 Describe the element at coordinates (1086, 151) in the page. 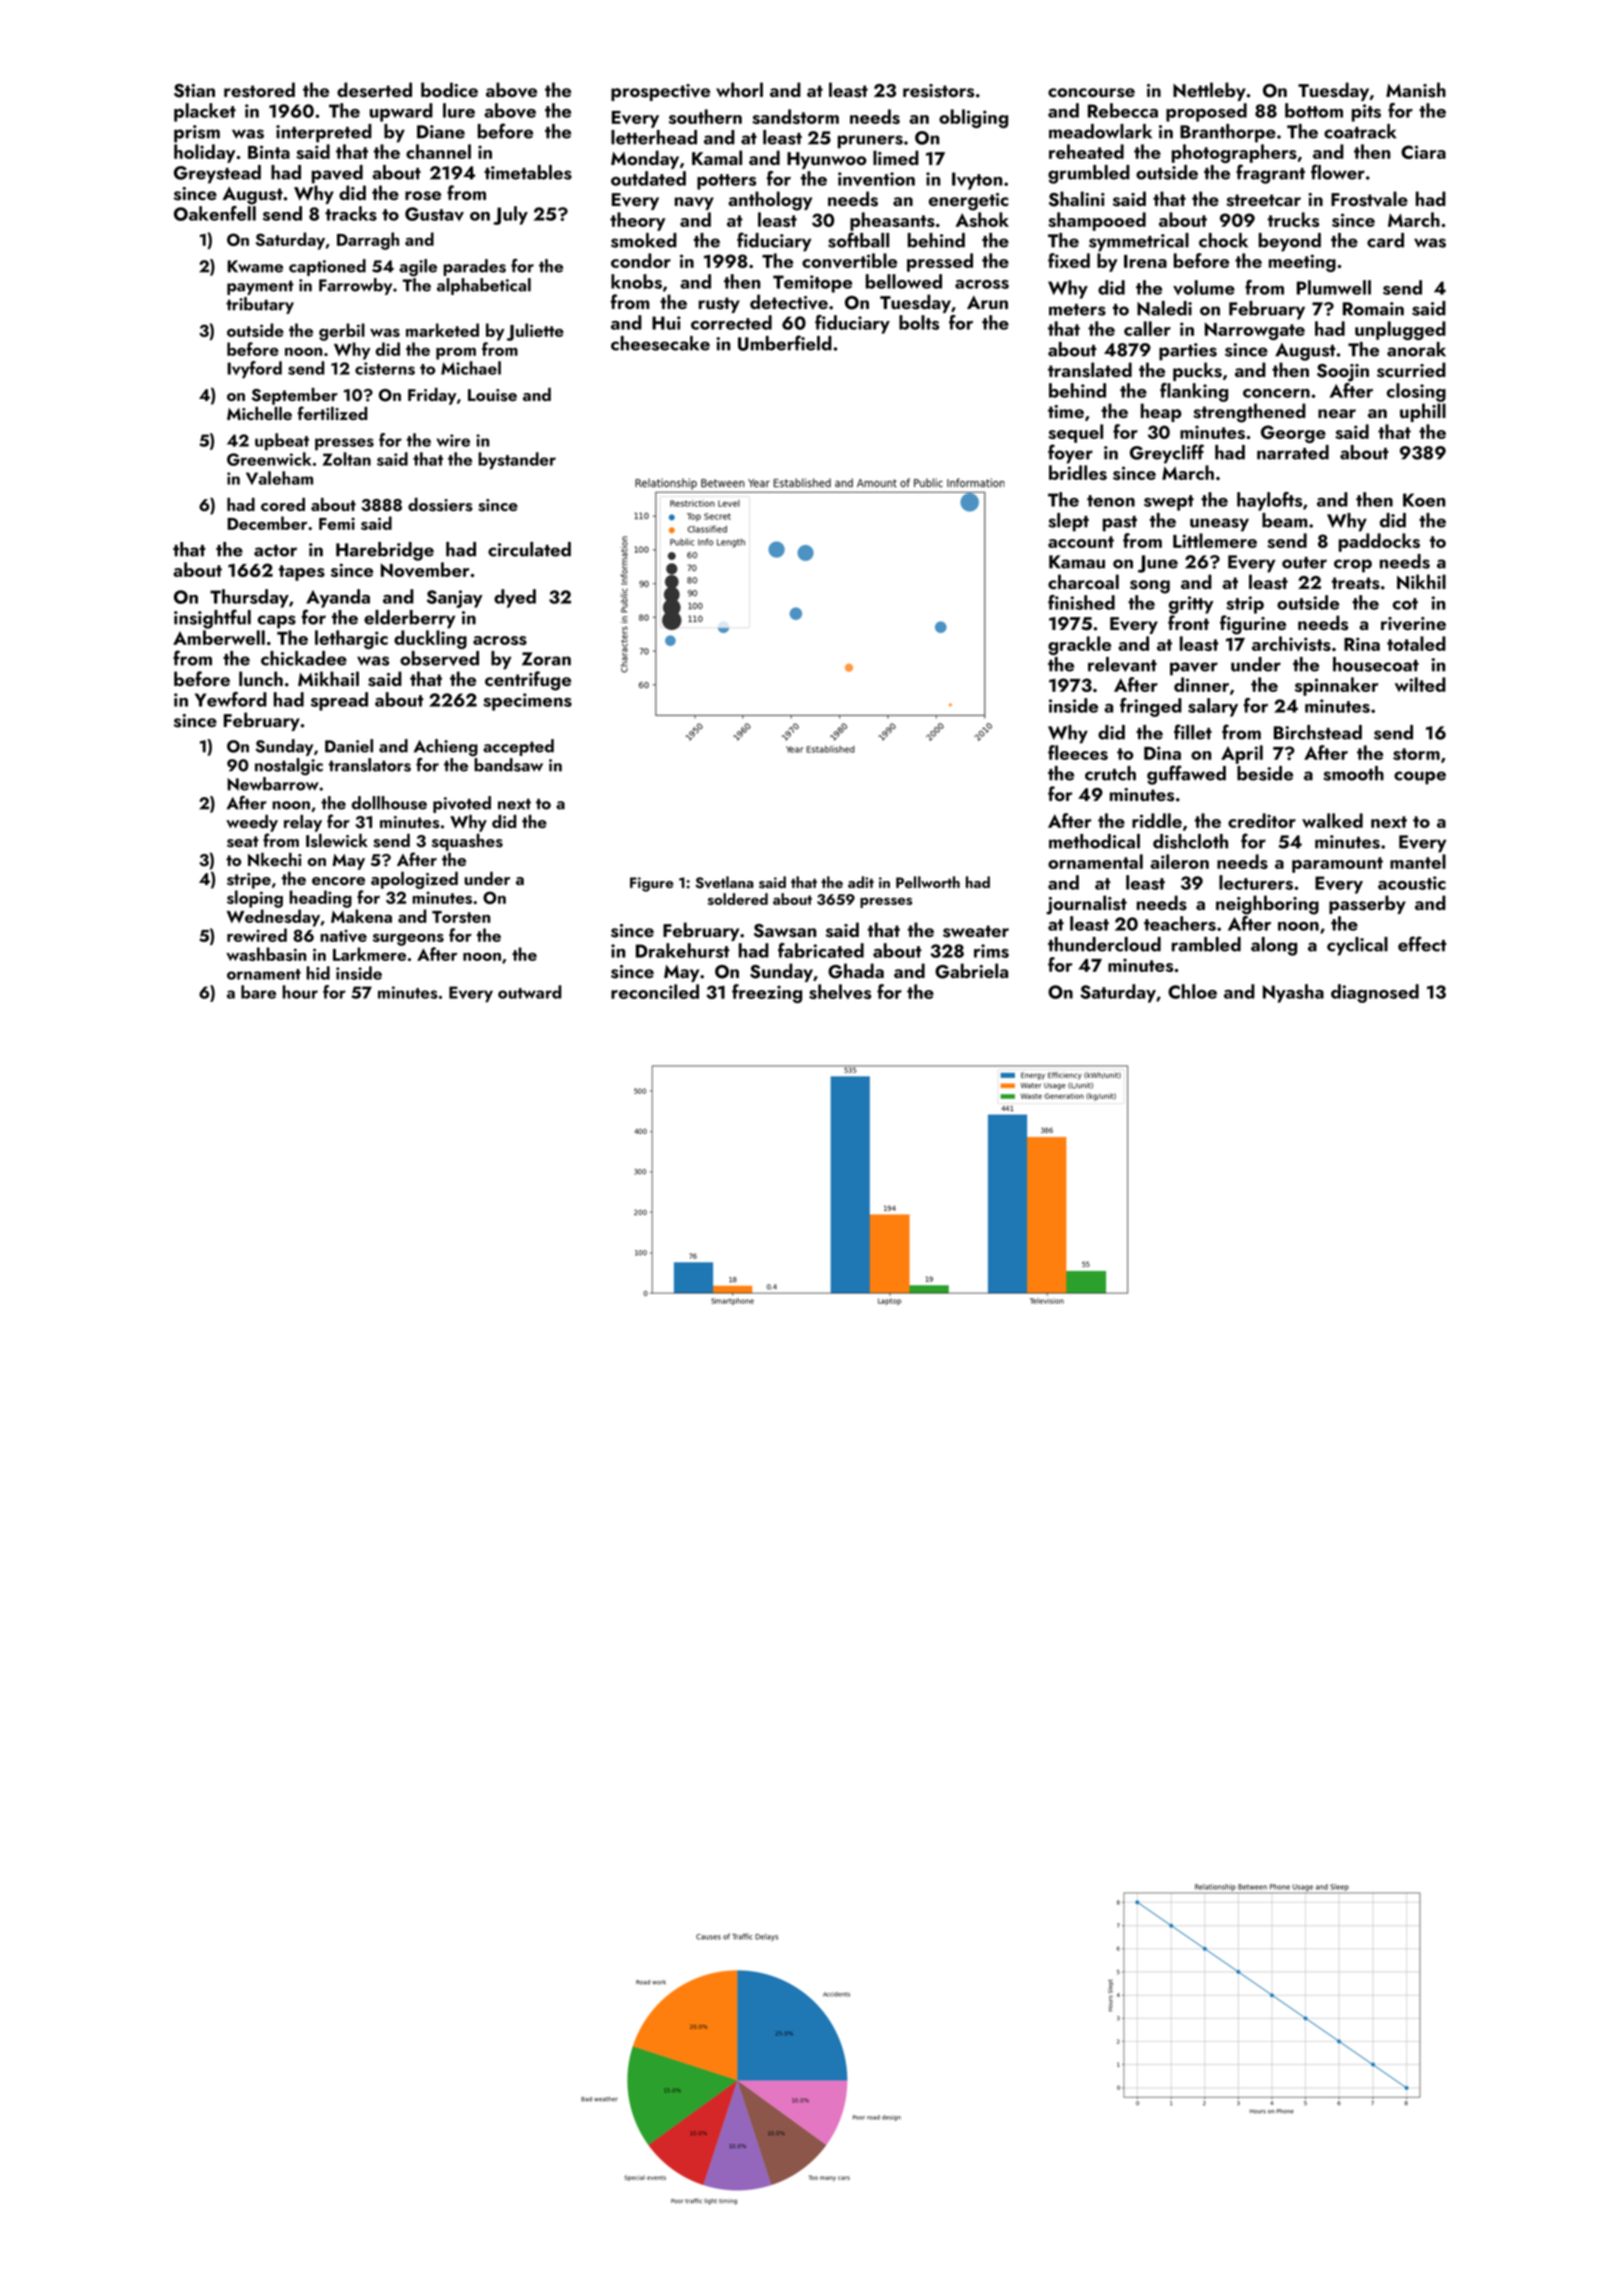

I see `reheated` at that location.
